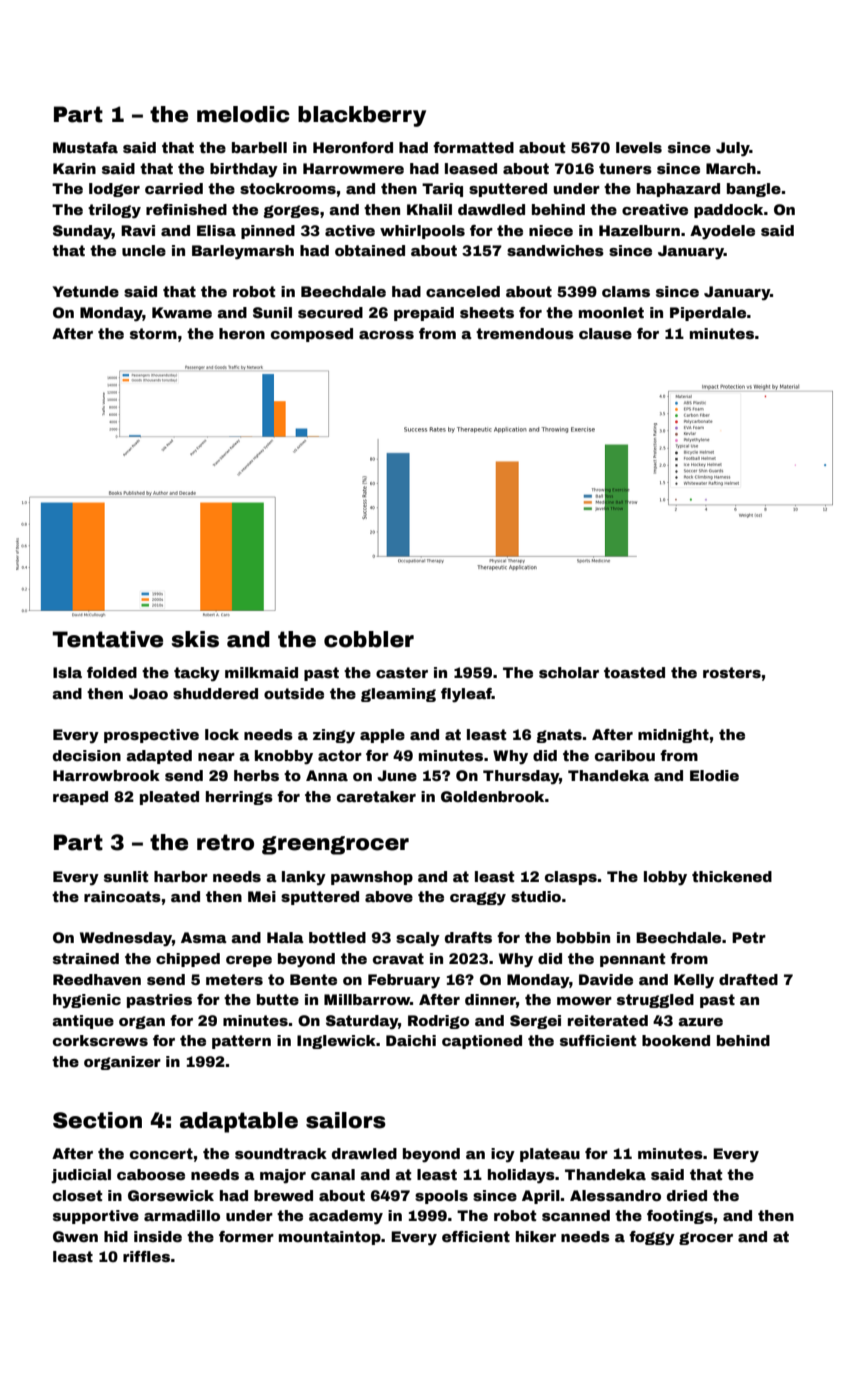 The width and height of the screenshot is (849, 1400). What do you see at coordinates (652, 1238) in the screenshot?
I see `foggy` at bounding box center [652, 1238].
